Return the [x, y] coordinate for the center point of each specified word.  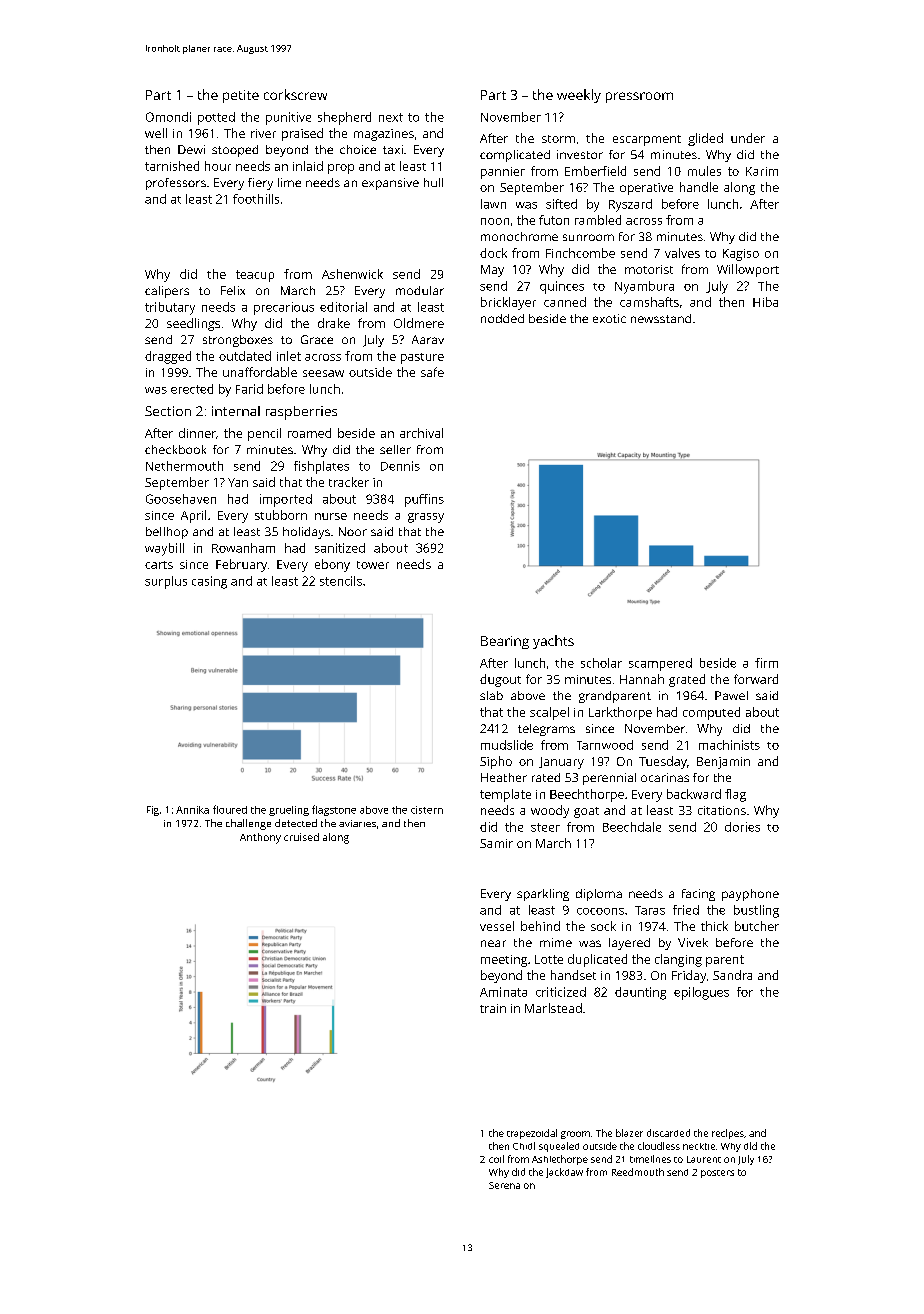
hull [433, 182]
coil [496, 1159]
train [493, 1008]
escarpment [647, 140]
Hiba [765, 302]
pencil [264, 434]
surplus [166, 582]
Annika [192, 810]
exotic [609, 318]
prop [341, 169]
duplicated [597, 960]
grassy [426, 518]
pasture [422, 358]
